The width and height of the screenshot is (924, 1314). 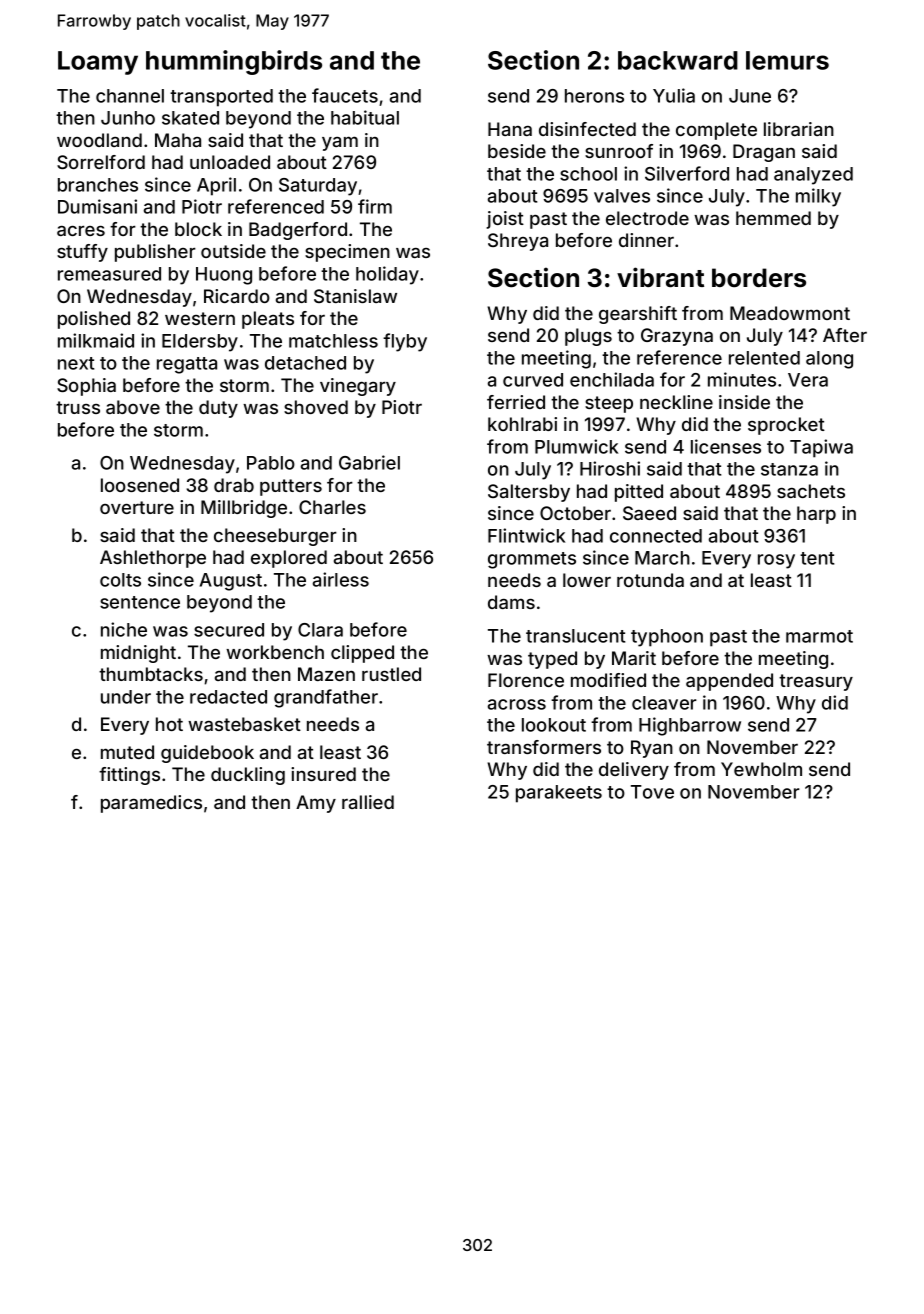 I want to click on Saturday, so click(x=318, y=187).
